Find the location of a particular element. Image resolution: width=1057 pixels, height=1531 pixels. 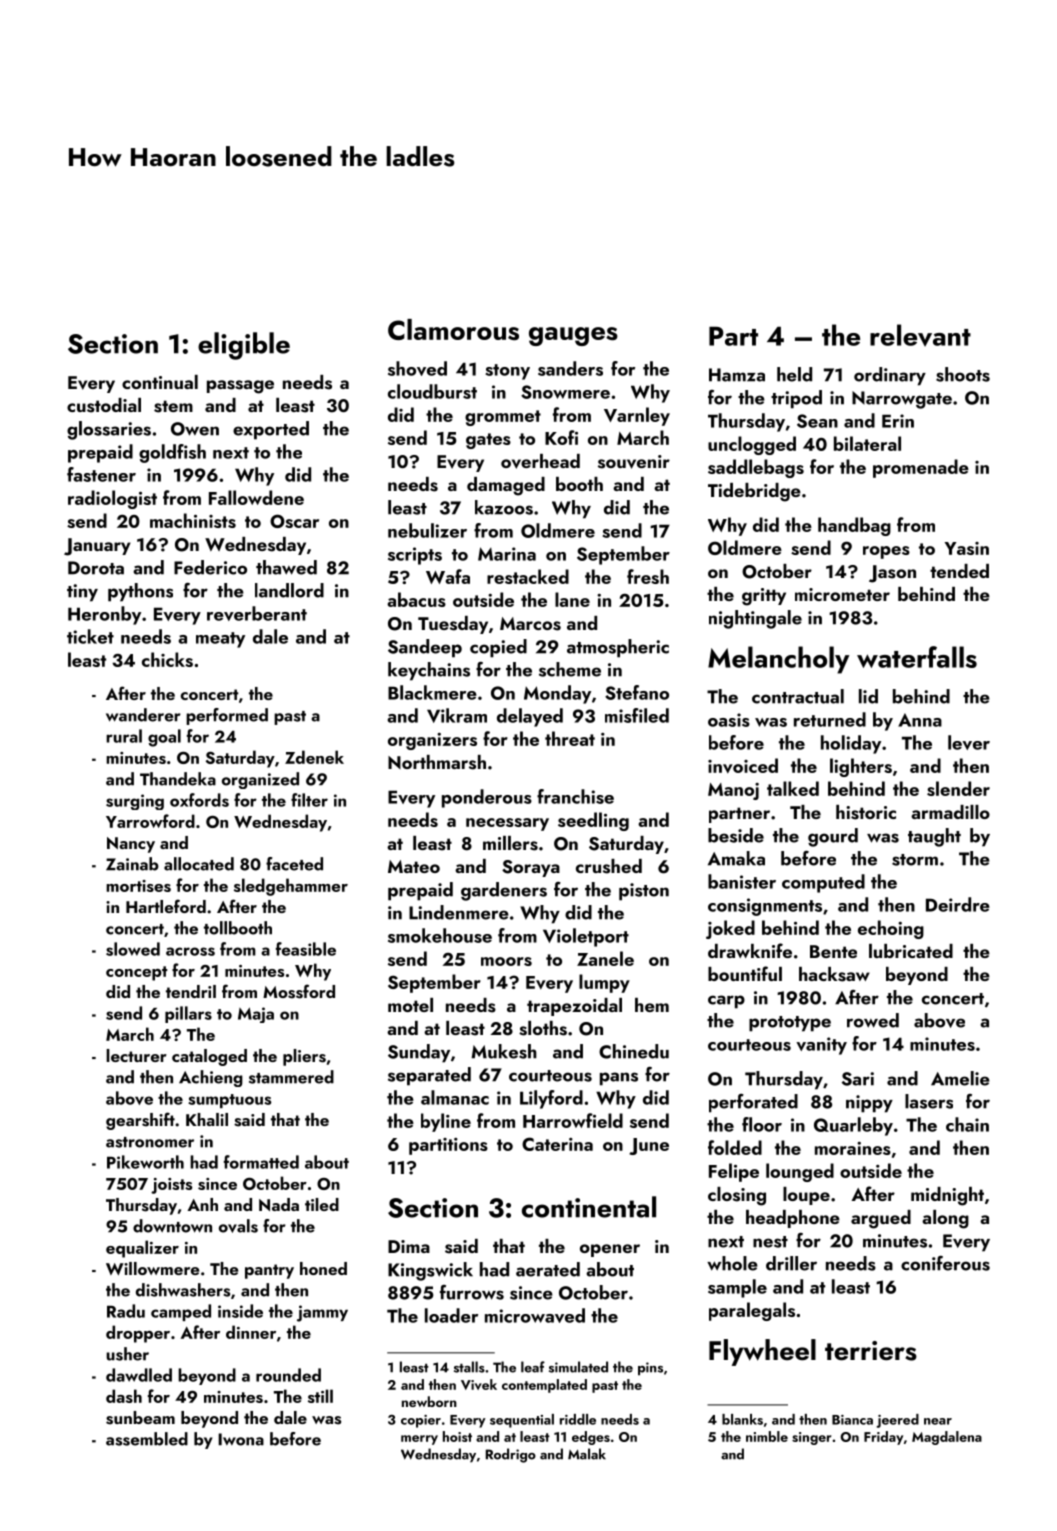

Marina is located at coordinates (507, 554).
